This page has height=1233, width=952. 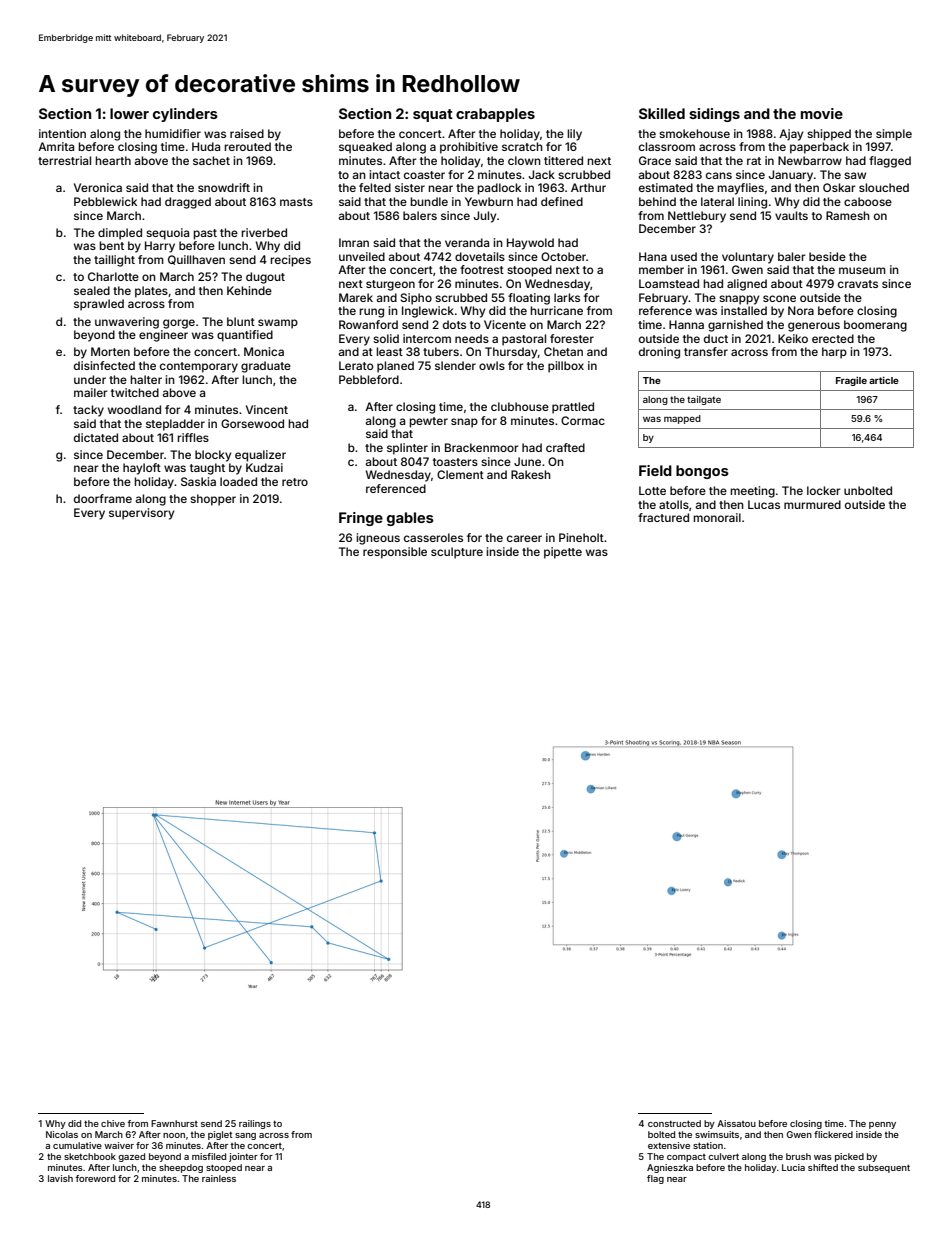 What do you see at coordinates (395, 553) in the page?
I see `responsible` at bounding box center [395, 553].
